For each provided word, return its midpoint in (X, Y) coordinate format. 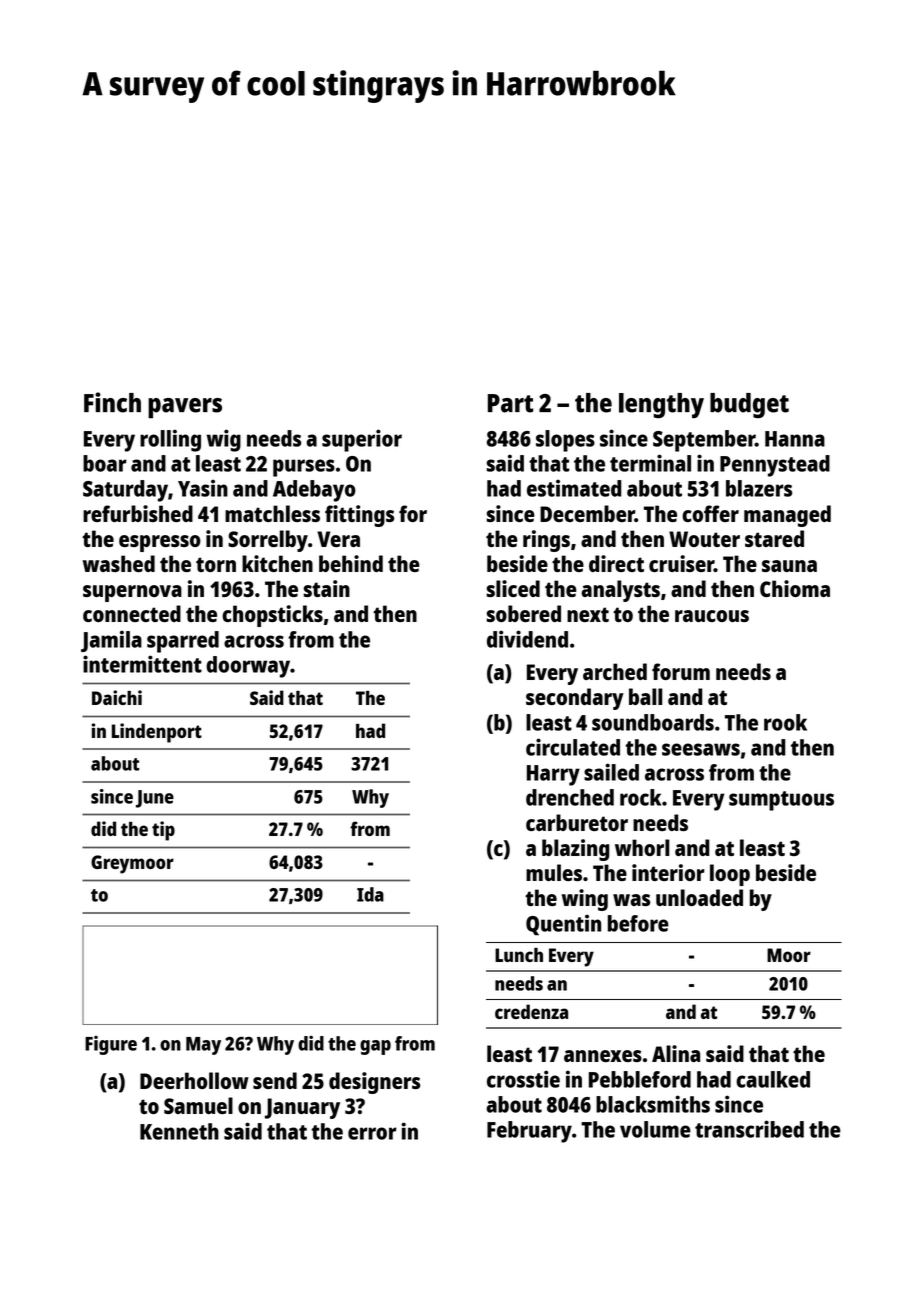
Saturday (125, 491)
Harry (553, 775)
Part (510, 403)
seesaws (701, 749)
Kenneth (179, 1131)
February (529, 1132)
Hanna (795, 439)
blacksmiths (653, 1104)
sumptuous (781, 801)
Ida (370, 894)
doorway (248, 667)
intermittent (142, 664)
